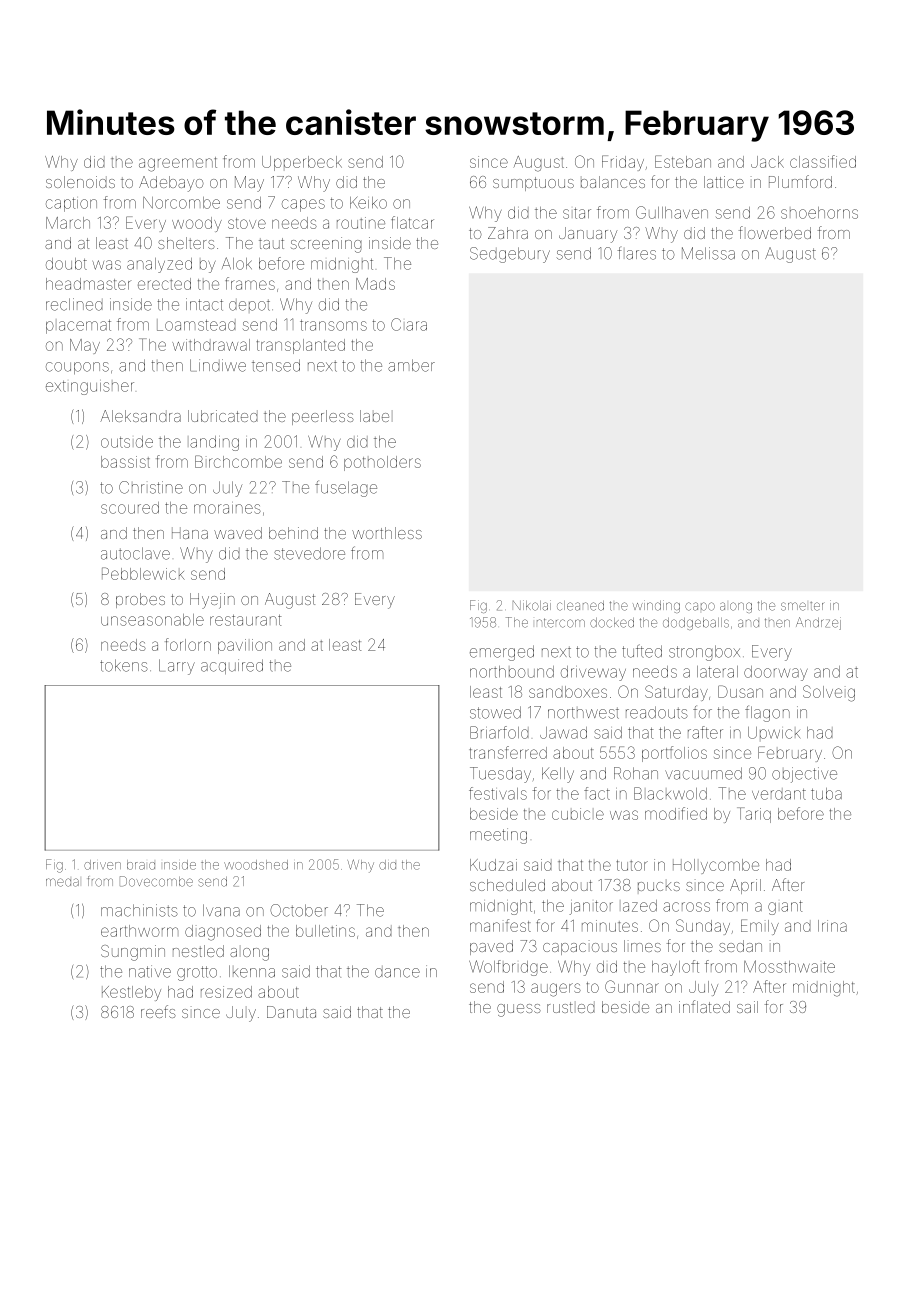 The image size is (908, 1316). What do you see at coordinates (510, 255) in the screenshot?
I see `Sedgebury` at bounding box center [510, 255].
